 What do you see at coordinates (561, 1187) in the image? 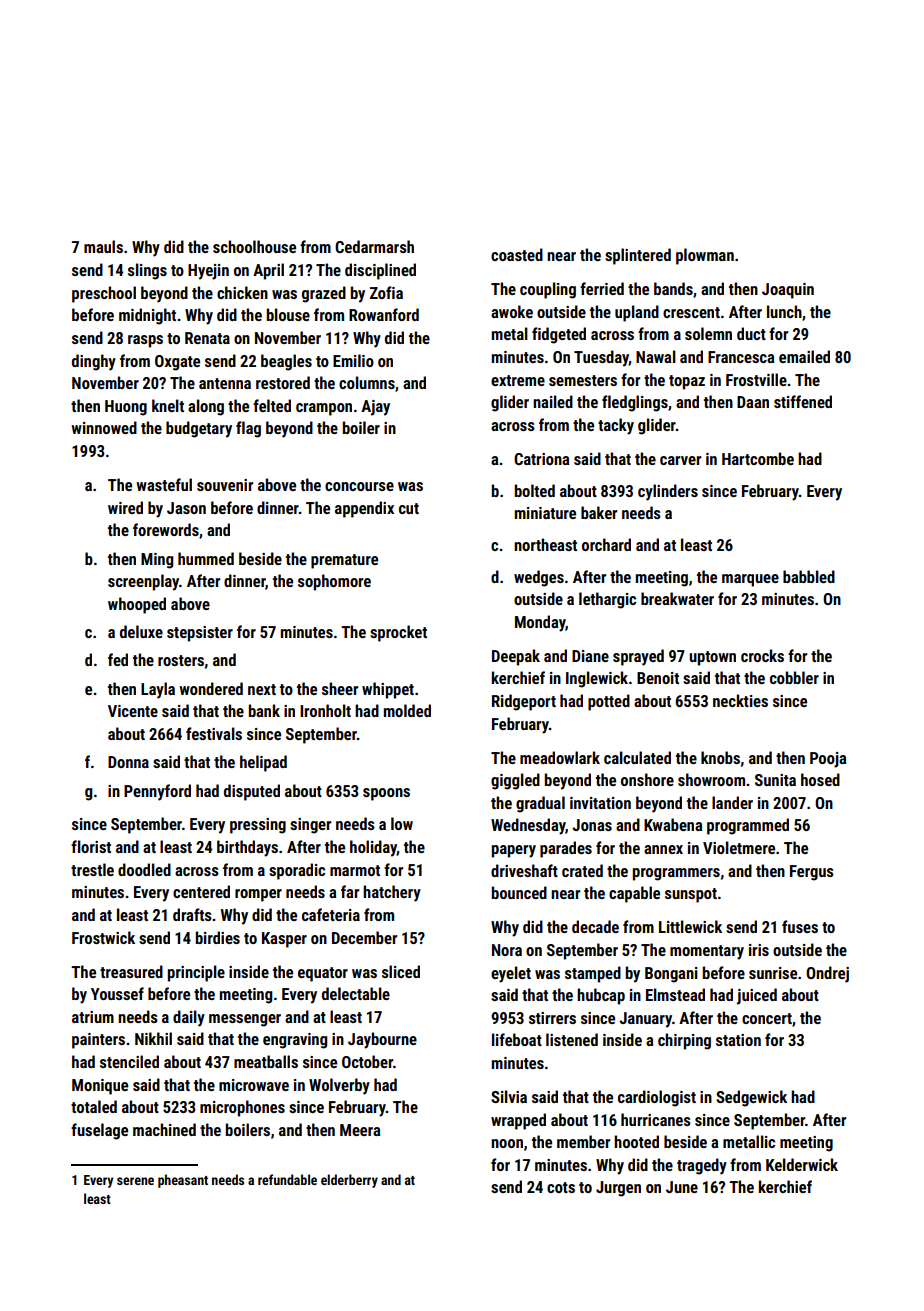
I see `cots` at bounding box center [561, 1187].
